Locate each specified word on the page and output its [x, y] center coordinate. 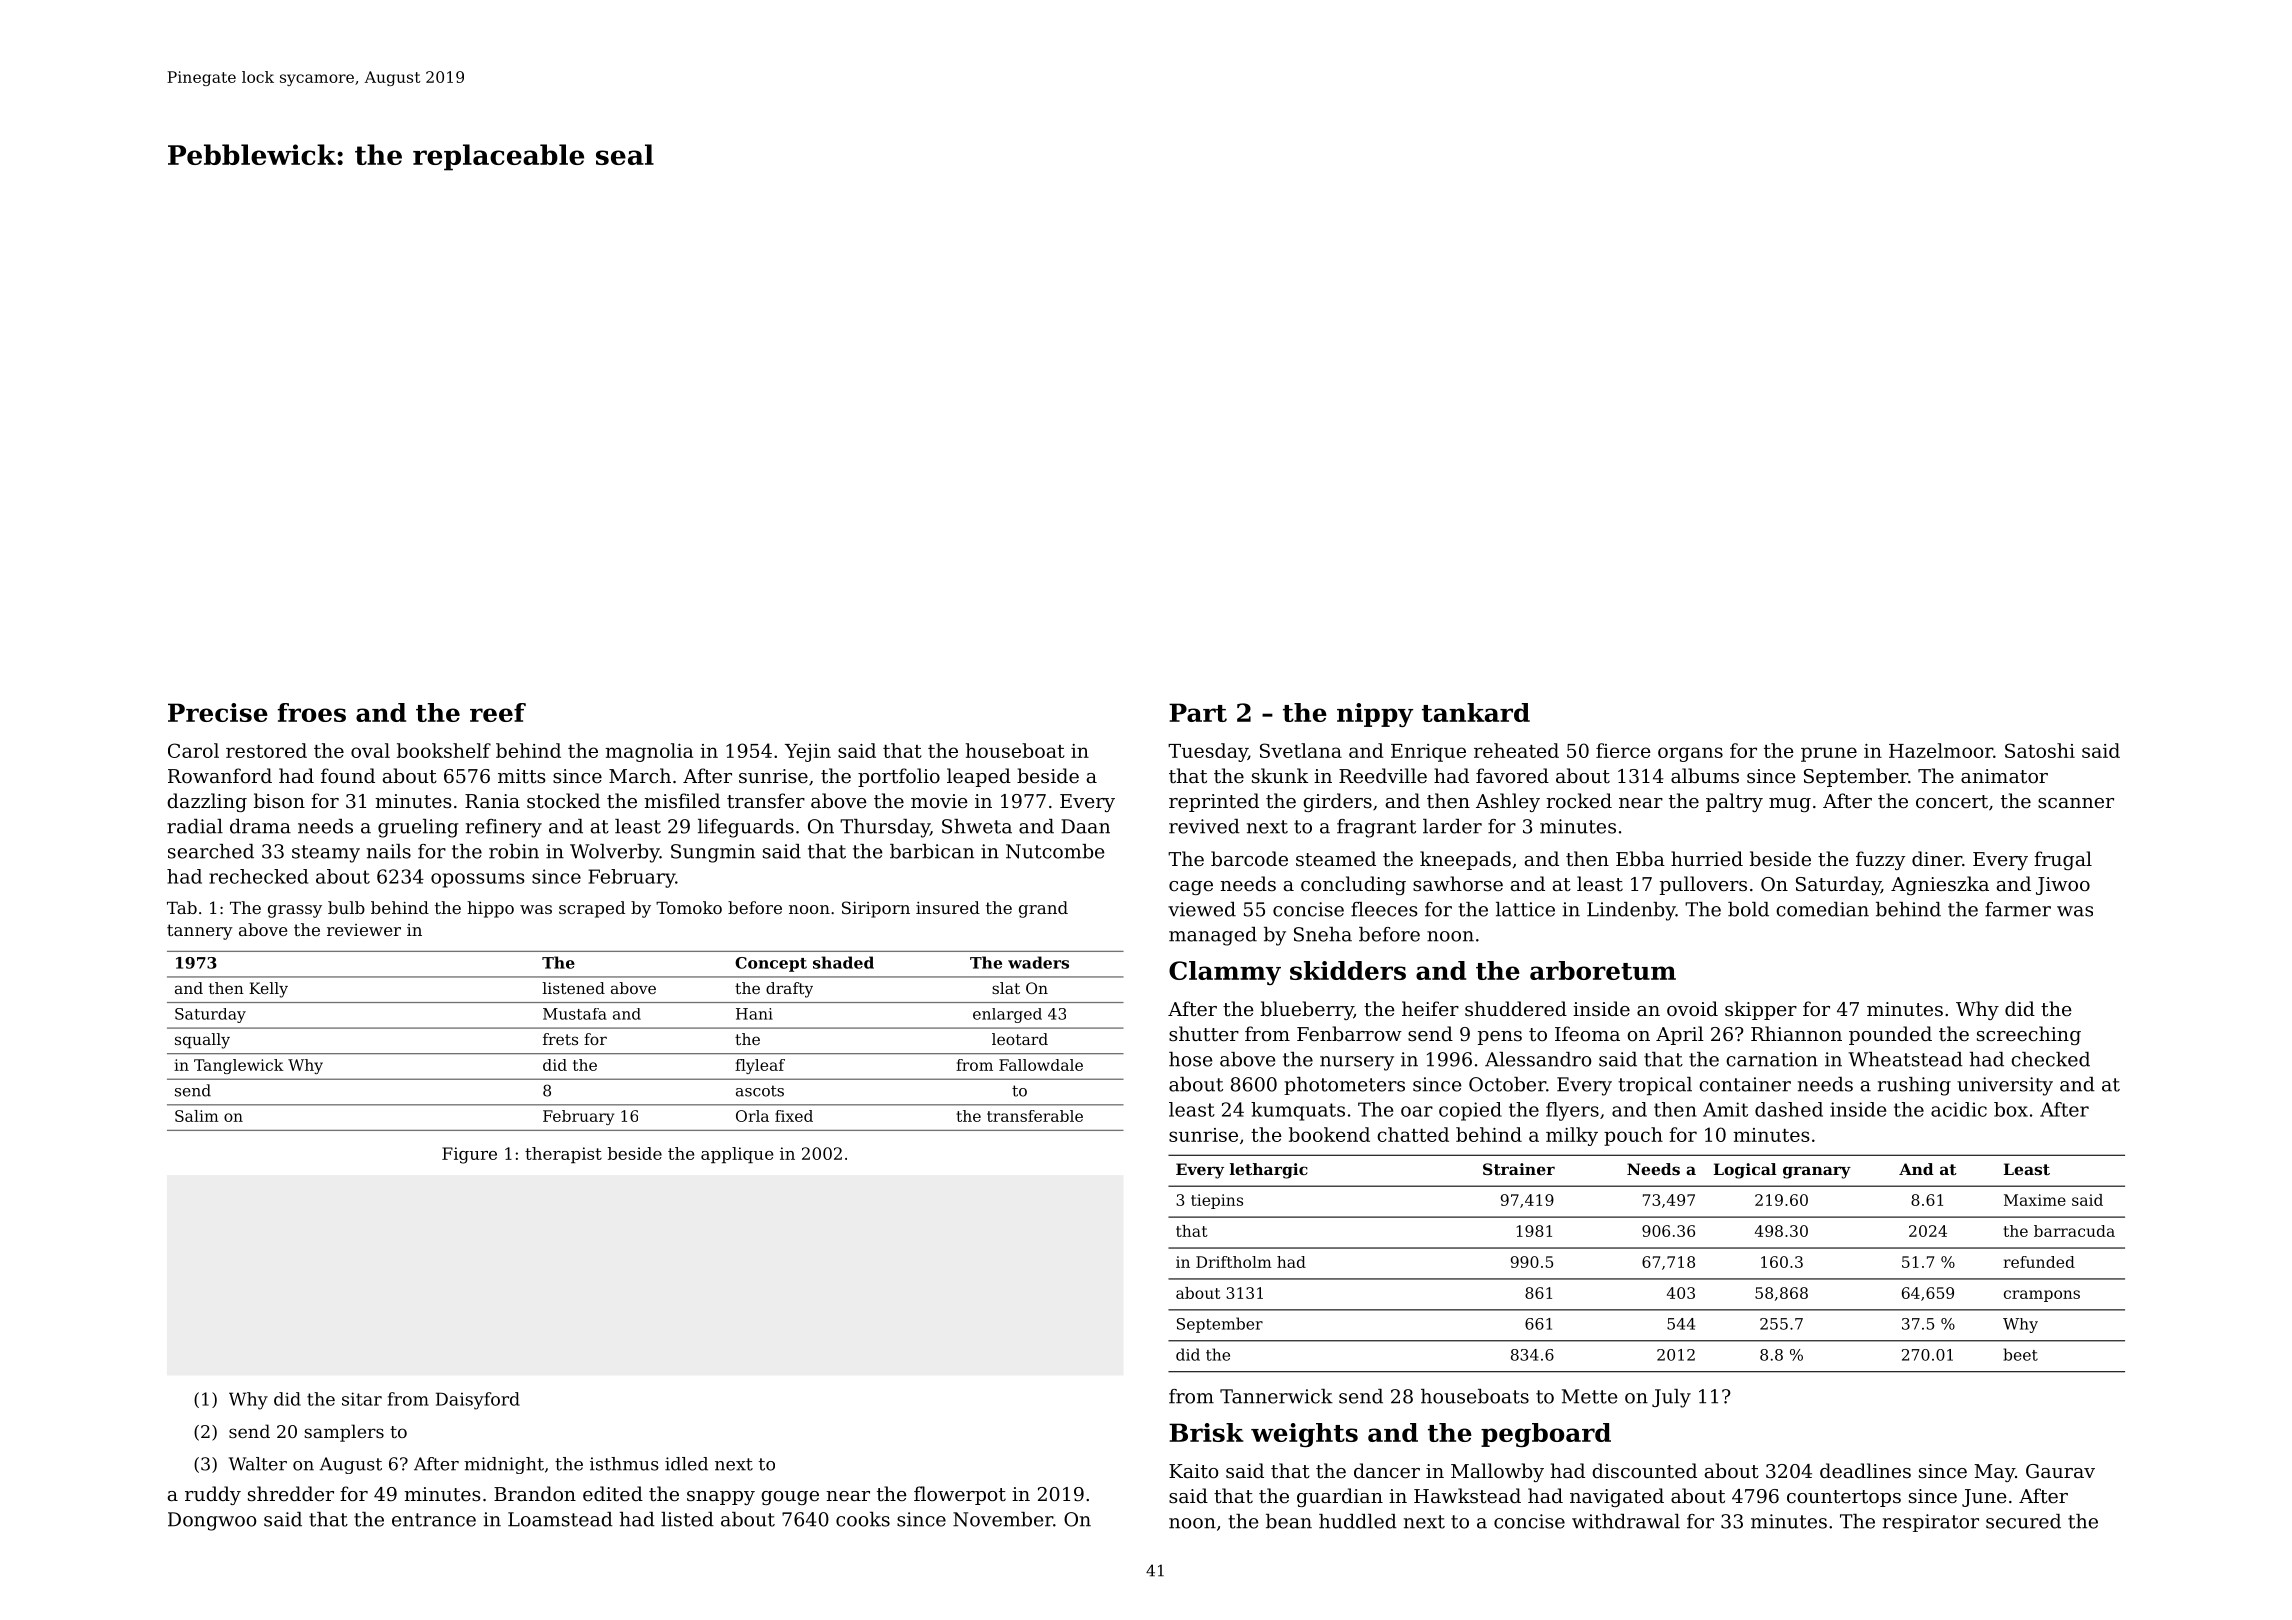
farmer [2018, 909]
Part [1198, 712]
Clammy [1225, 973]
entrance [434, 1520]
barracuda [2074, 1231]
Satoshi [2040, 750]
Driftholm [1234, 1262]
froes [312, 712]
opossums [478, 880]
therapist [563, 1155]
